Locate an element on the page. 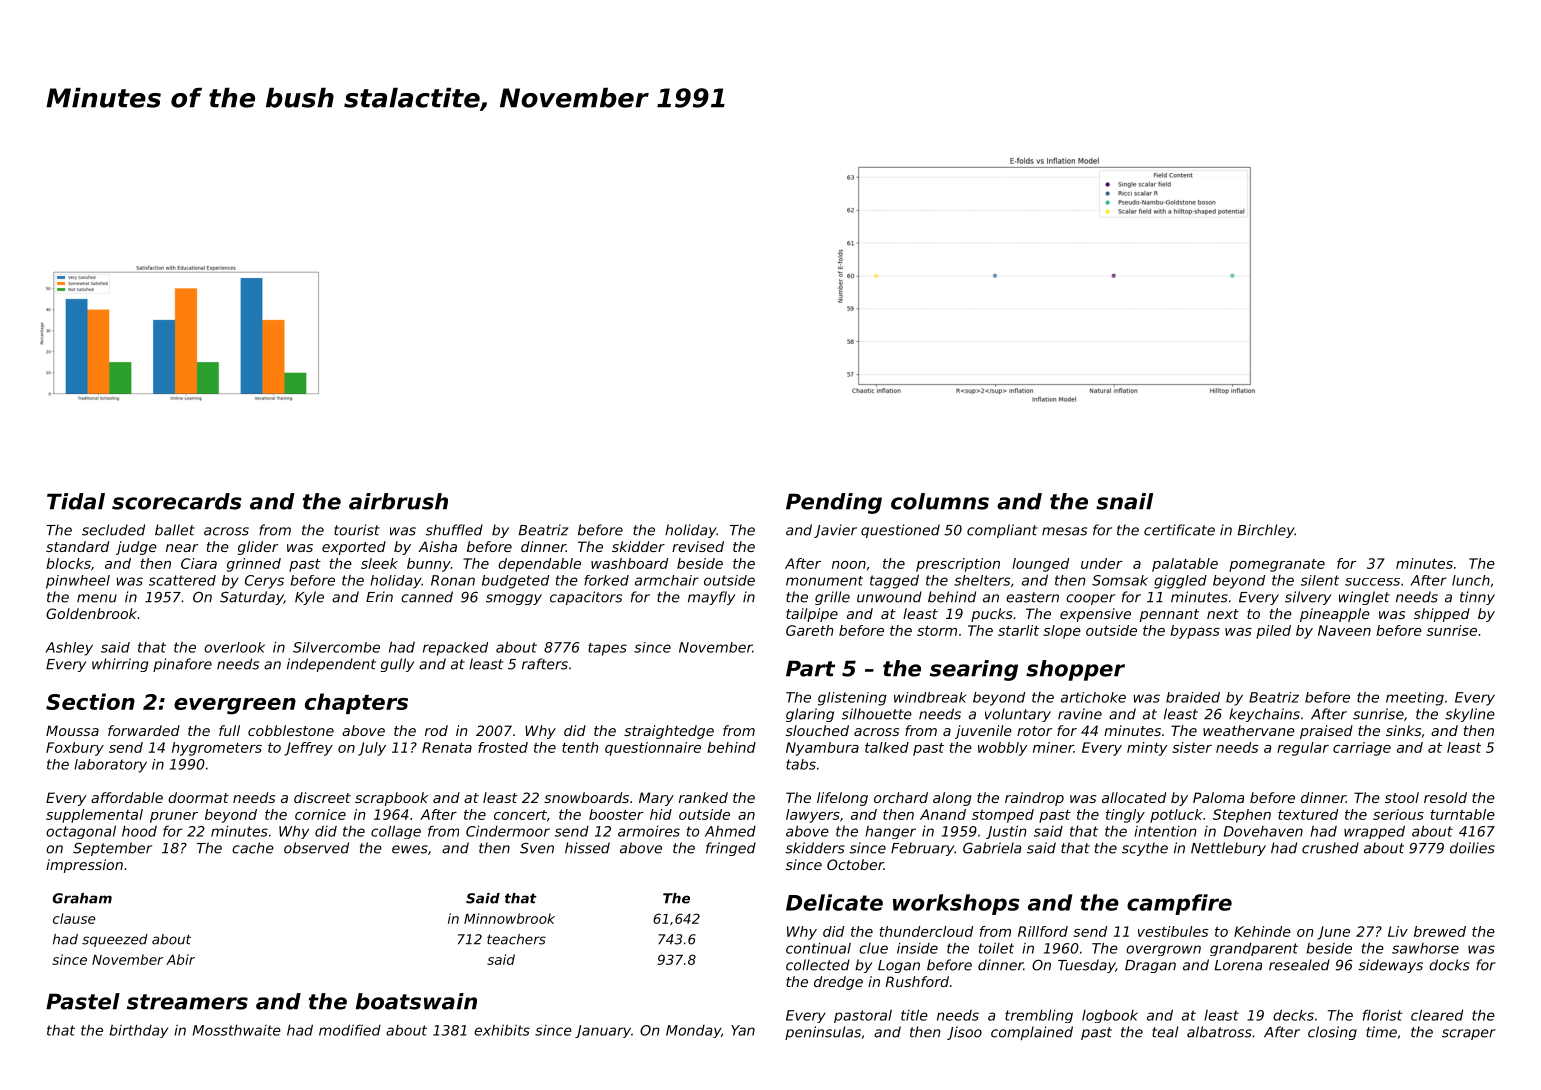  sinks is located at coordinates (1403, 730).
